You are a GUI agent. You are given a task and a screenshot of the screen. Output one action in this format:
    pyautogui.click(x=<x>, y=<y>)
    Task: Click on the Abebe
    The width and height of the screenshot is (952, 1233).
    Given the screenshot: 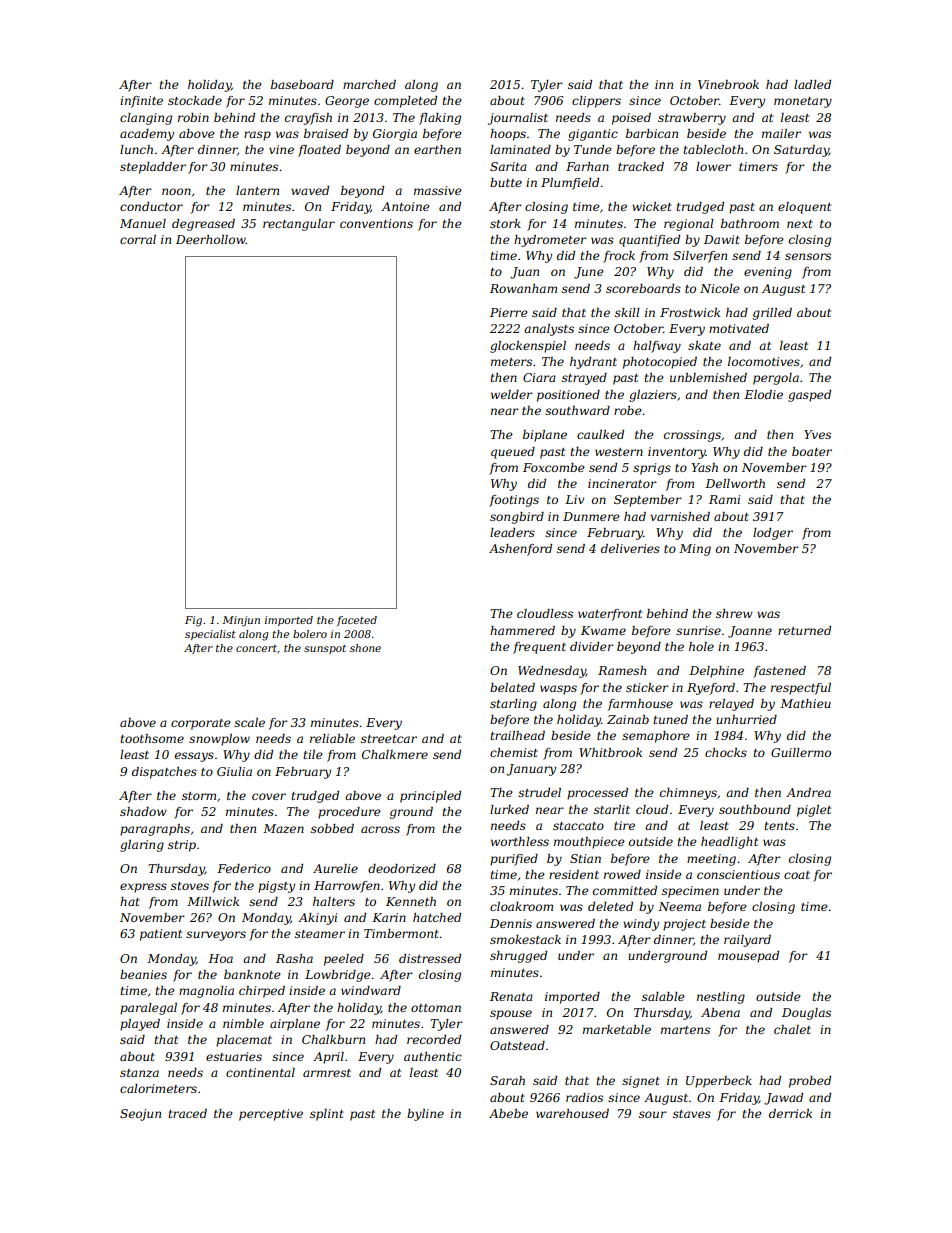 What is the action you would take?
    pyautogui.click(x=508, y=1113)
